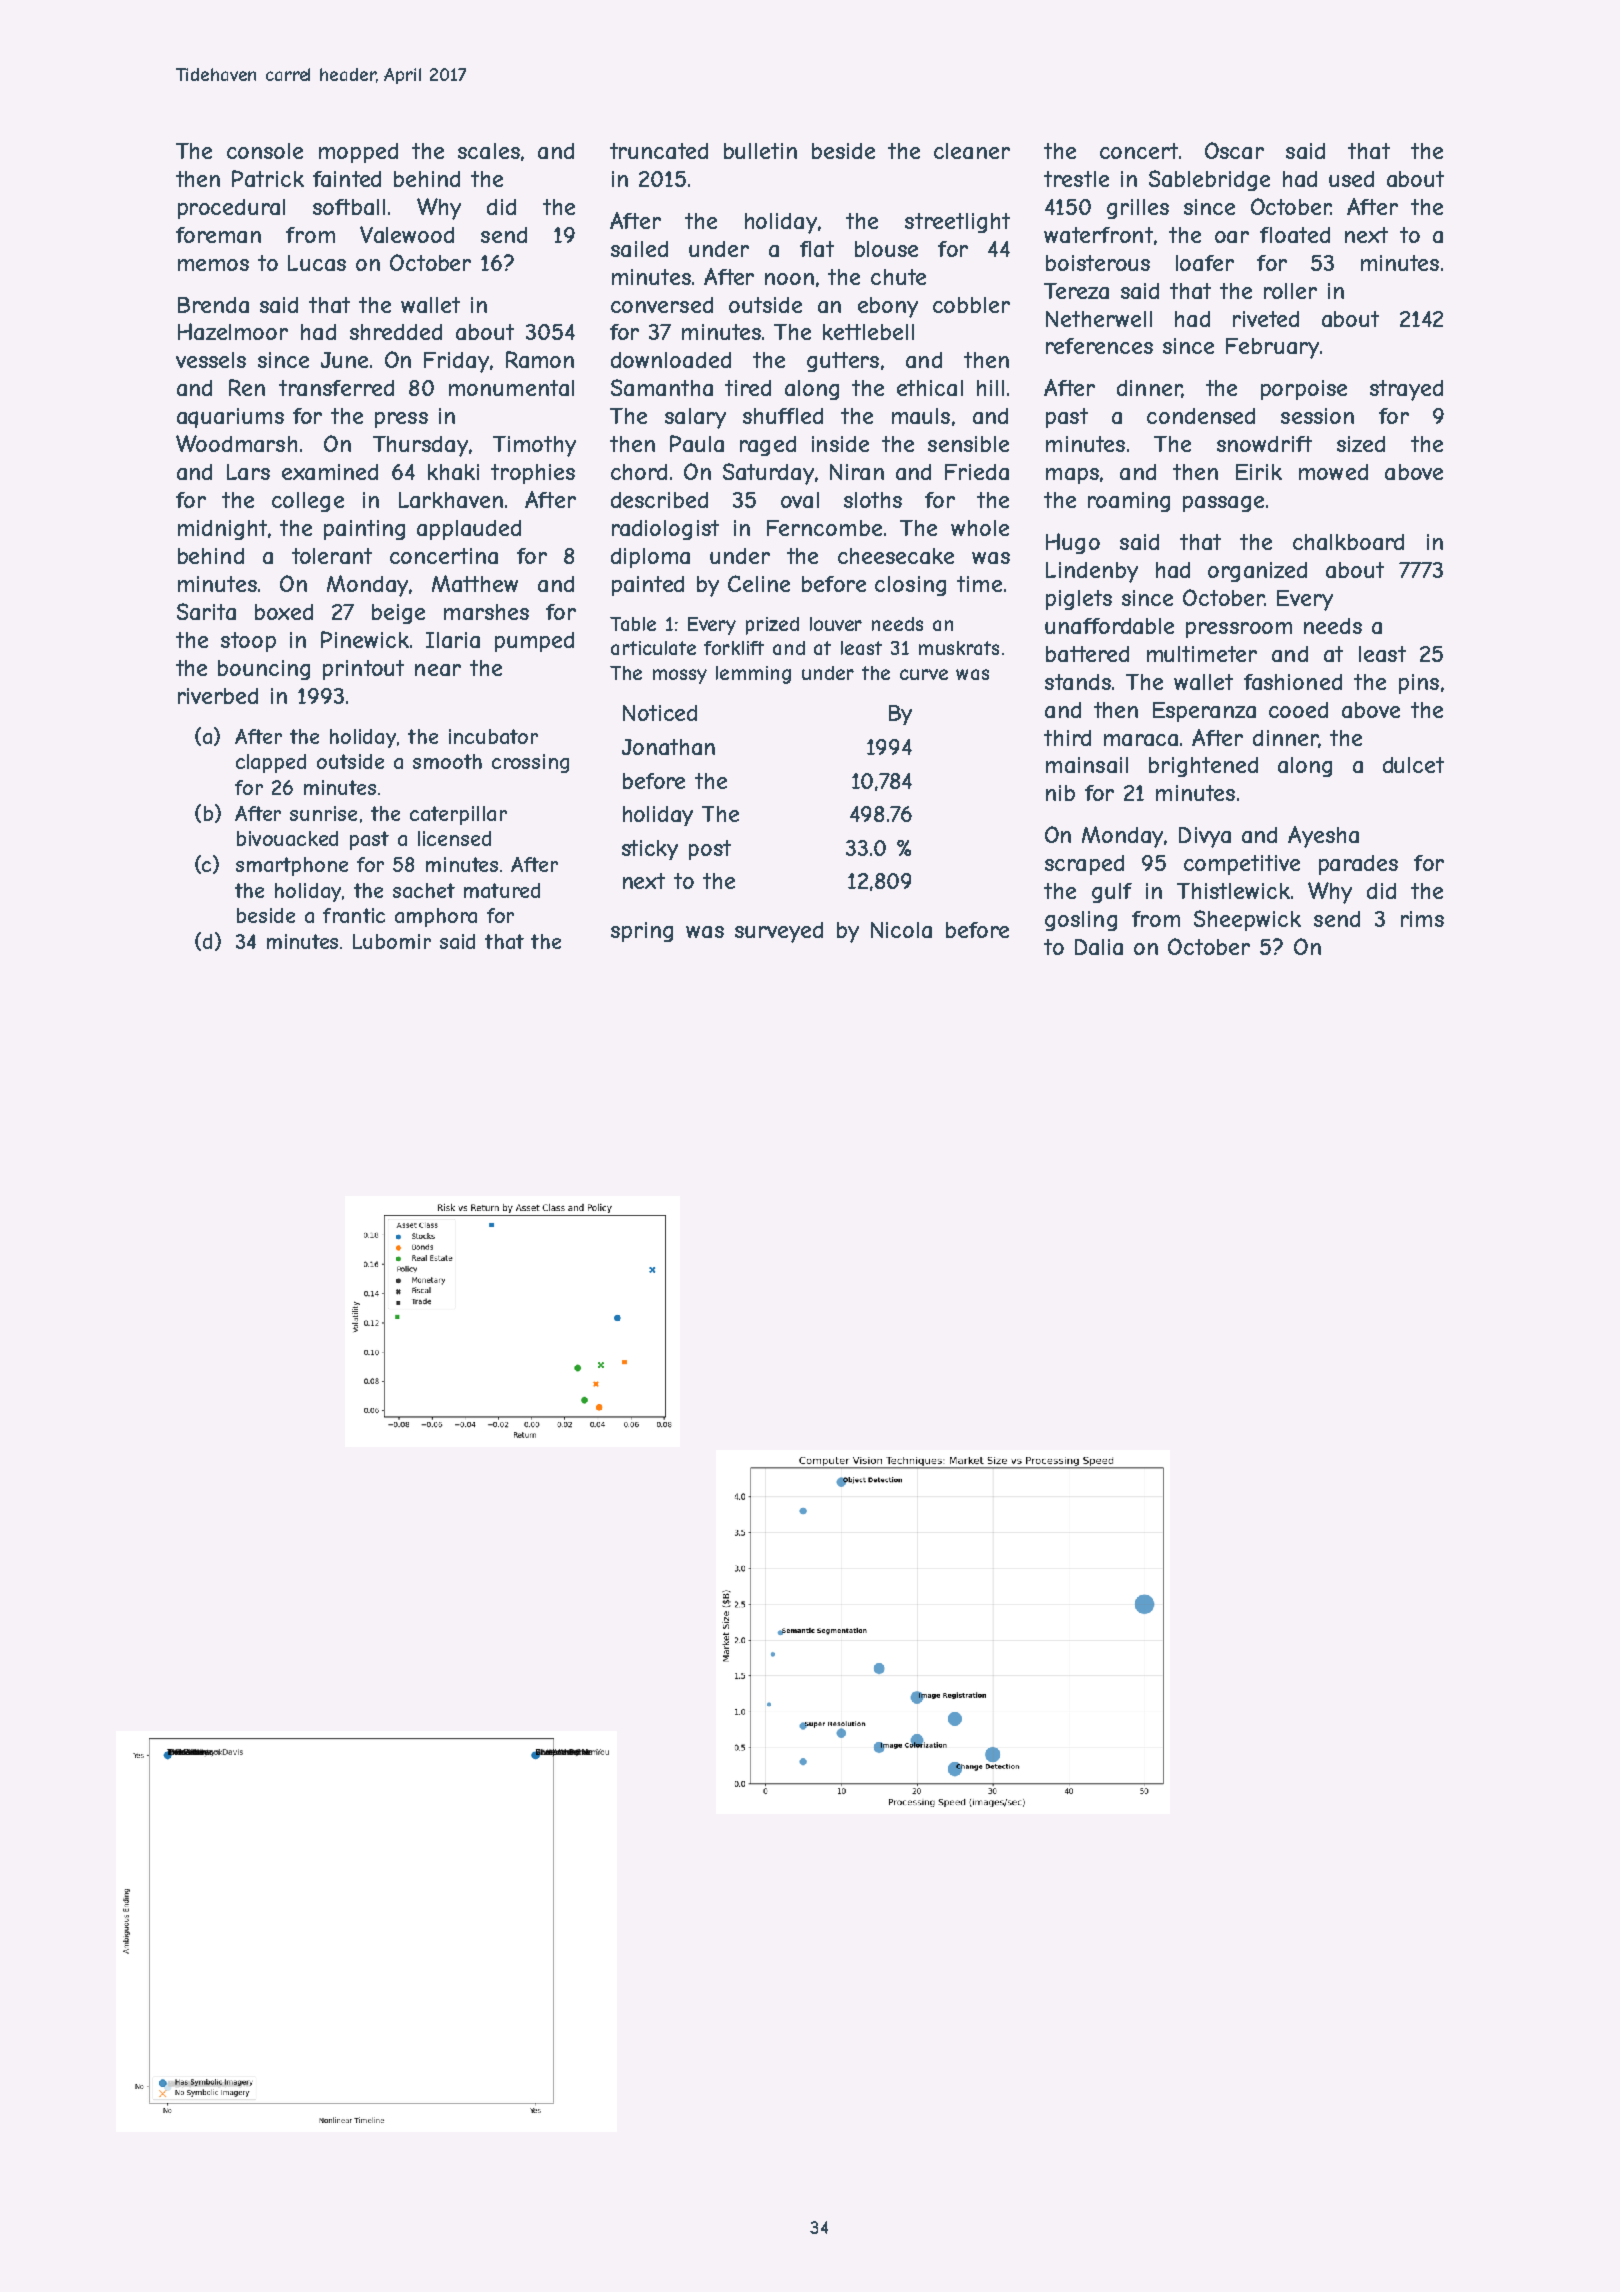 The height and width of the screenshot is (2292, 1620). What do you see at coordinates (789, 279) in the screenshot?
I see `noon` at bounding box center [789, 279].
